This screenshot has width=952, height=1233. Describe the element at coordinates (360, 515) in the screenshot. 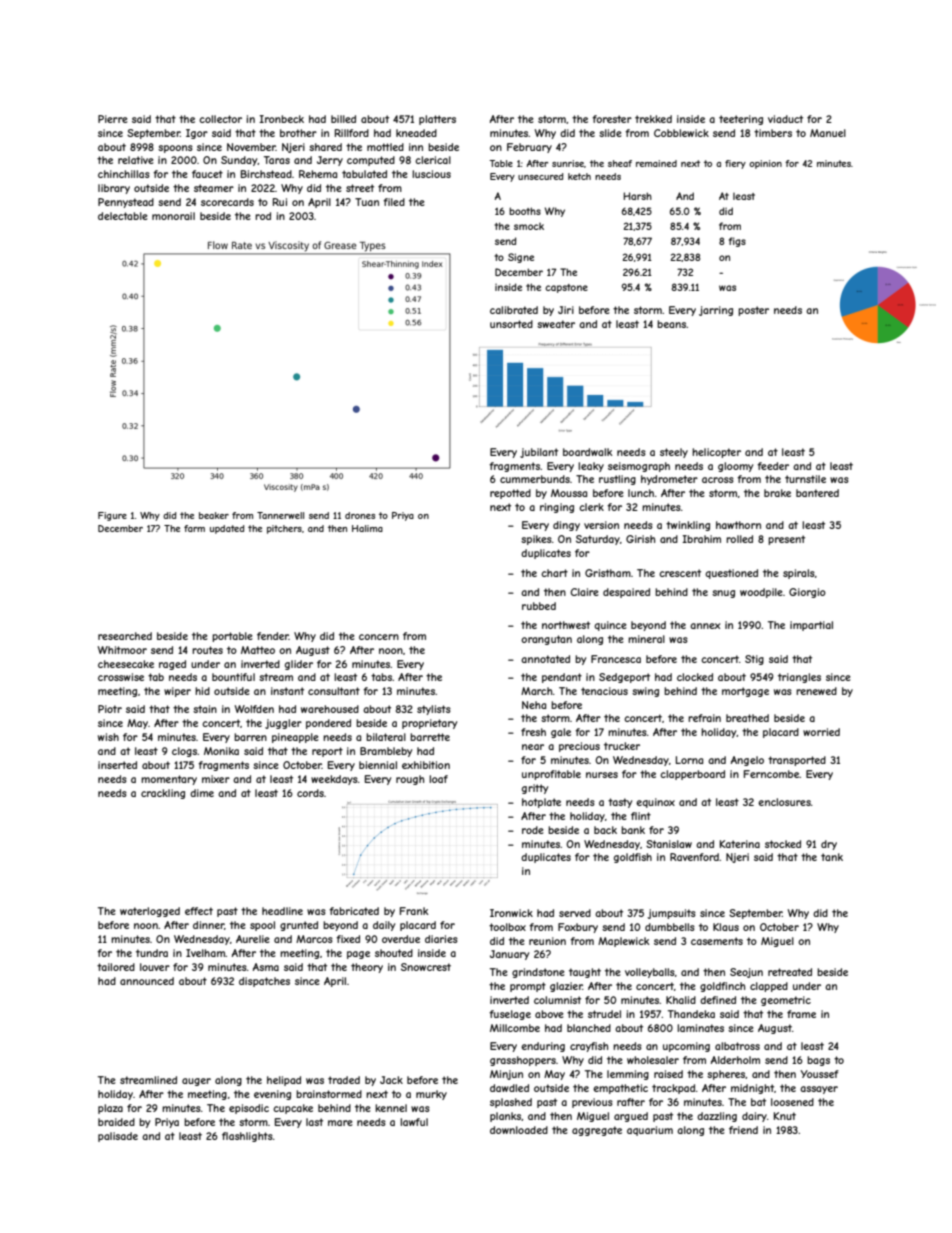

I see `drones` at that location.
